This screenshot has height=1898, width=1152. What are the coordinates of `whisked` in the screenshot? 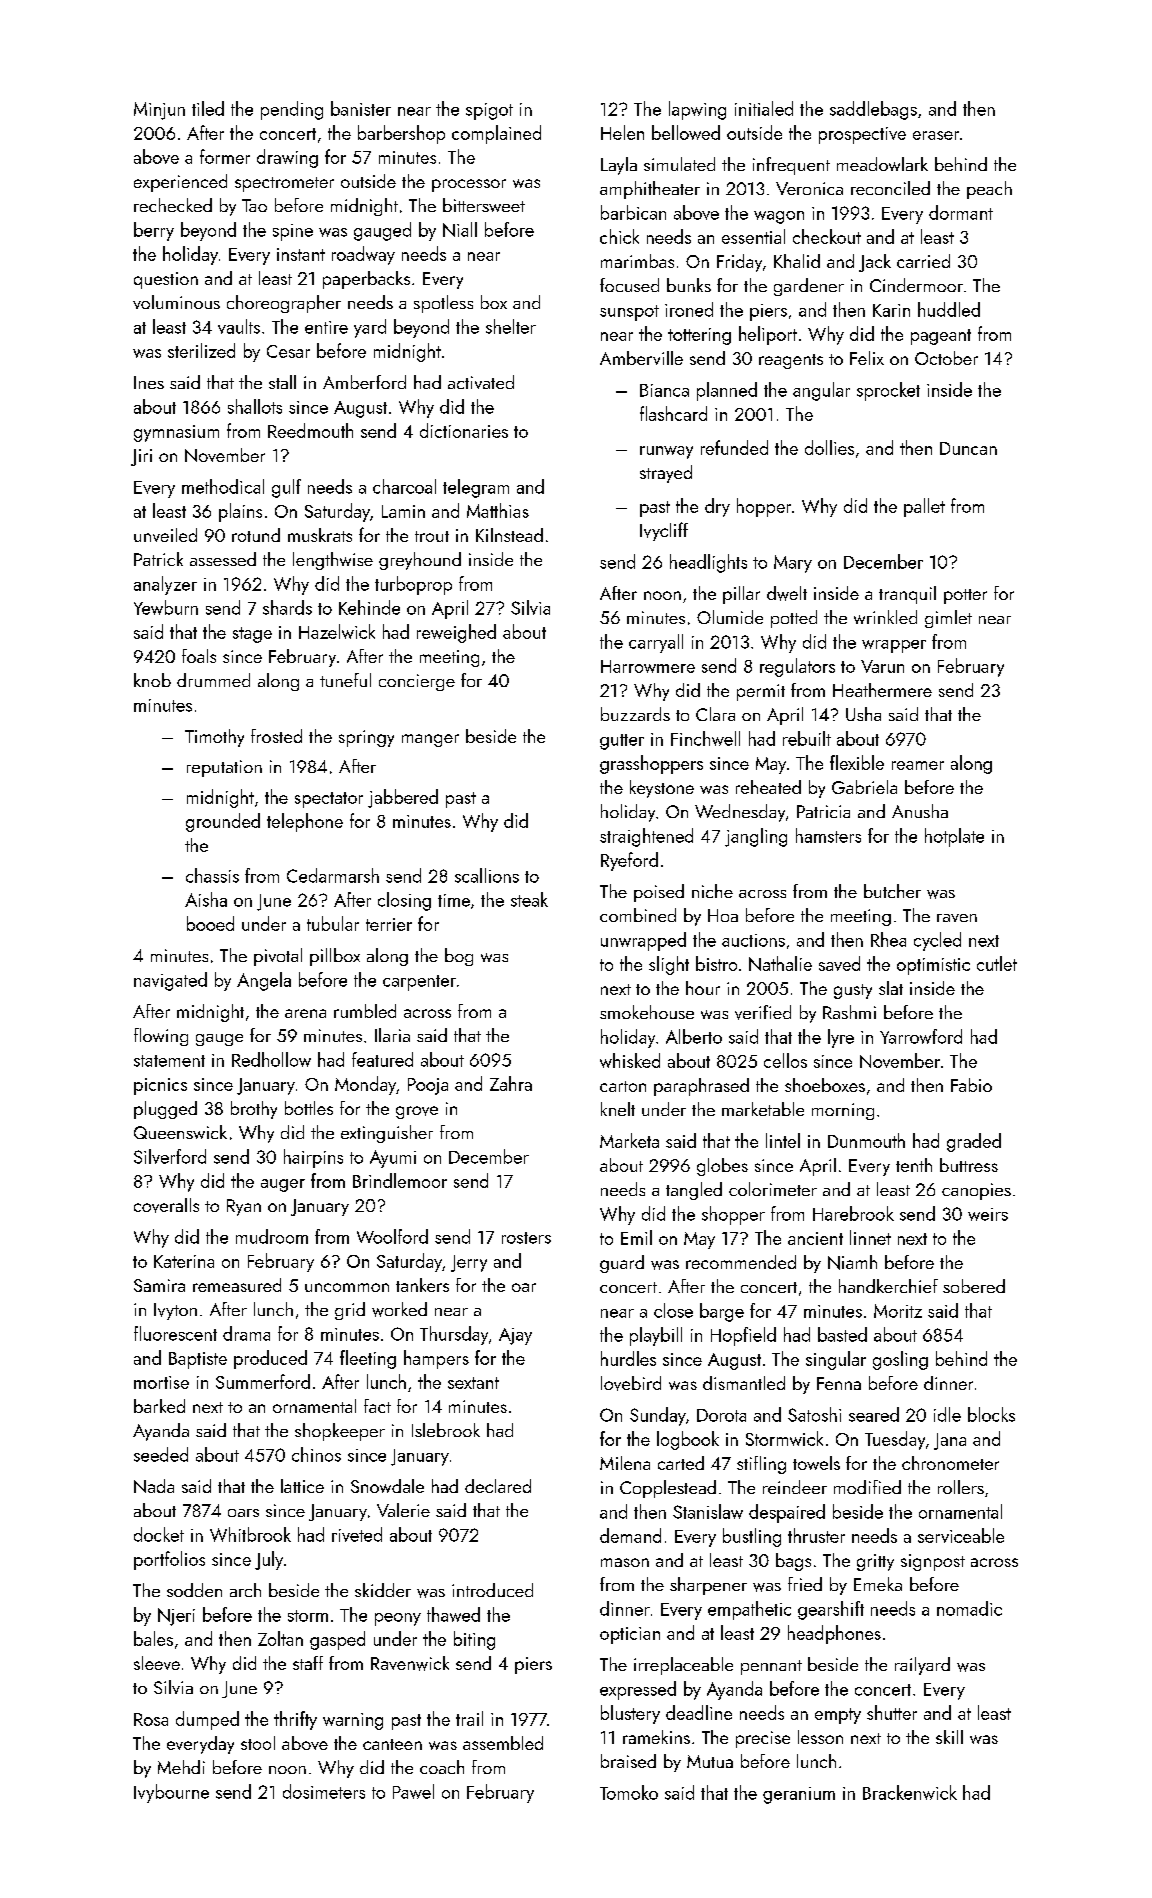 It's located at (630, 1060).
